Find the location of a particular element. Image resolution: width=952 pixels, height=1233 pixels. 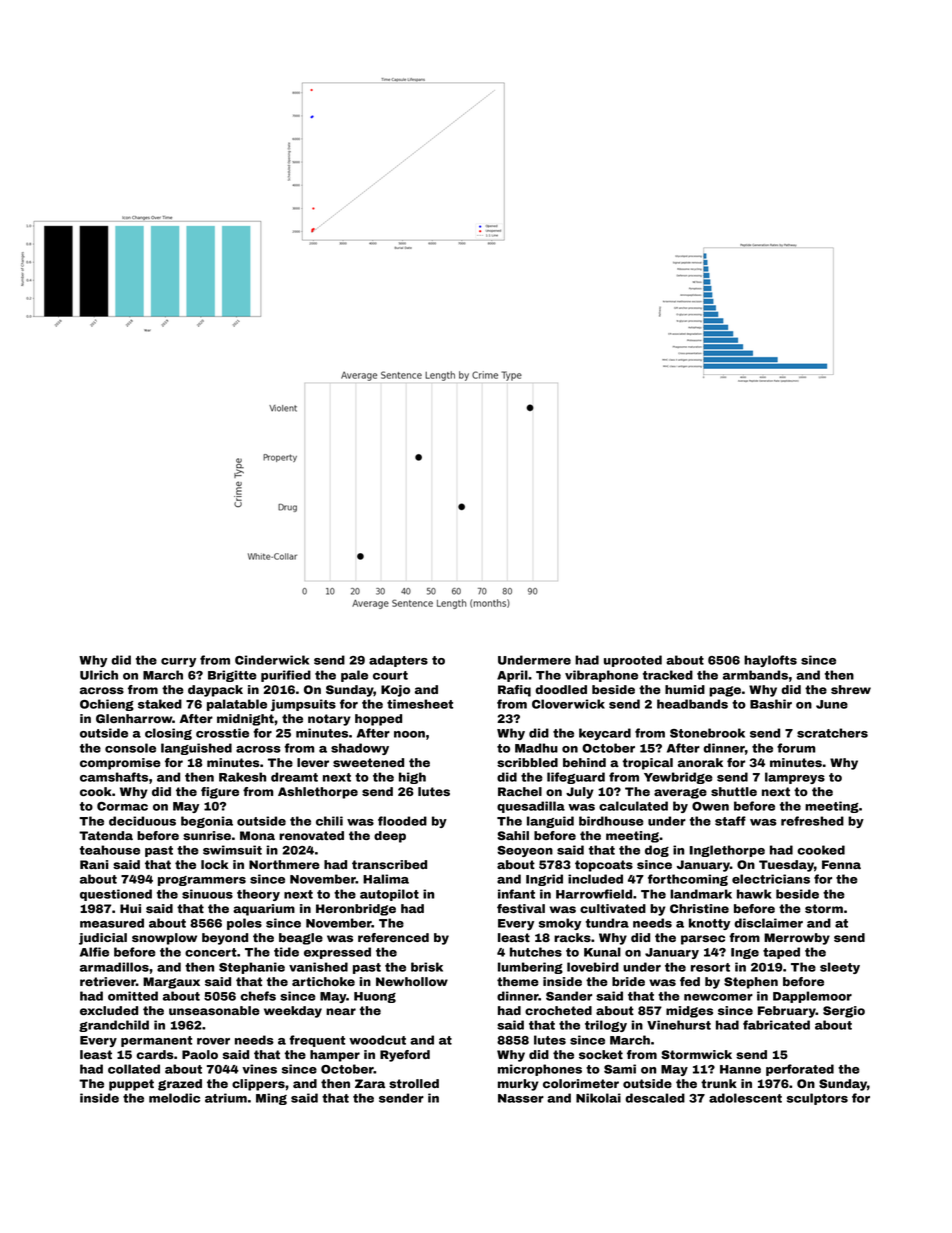

snowplow is located at coordinates (164, 939).
